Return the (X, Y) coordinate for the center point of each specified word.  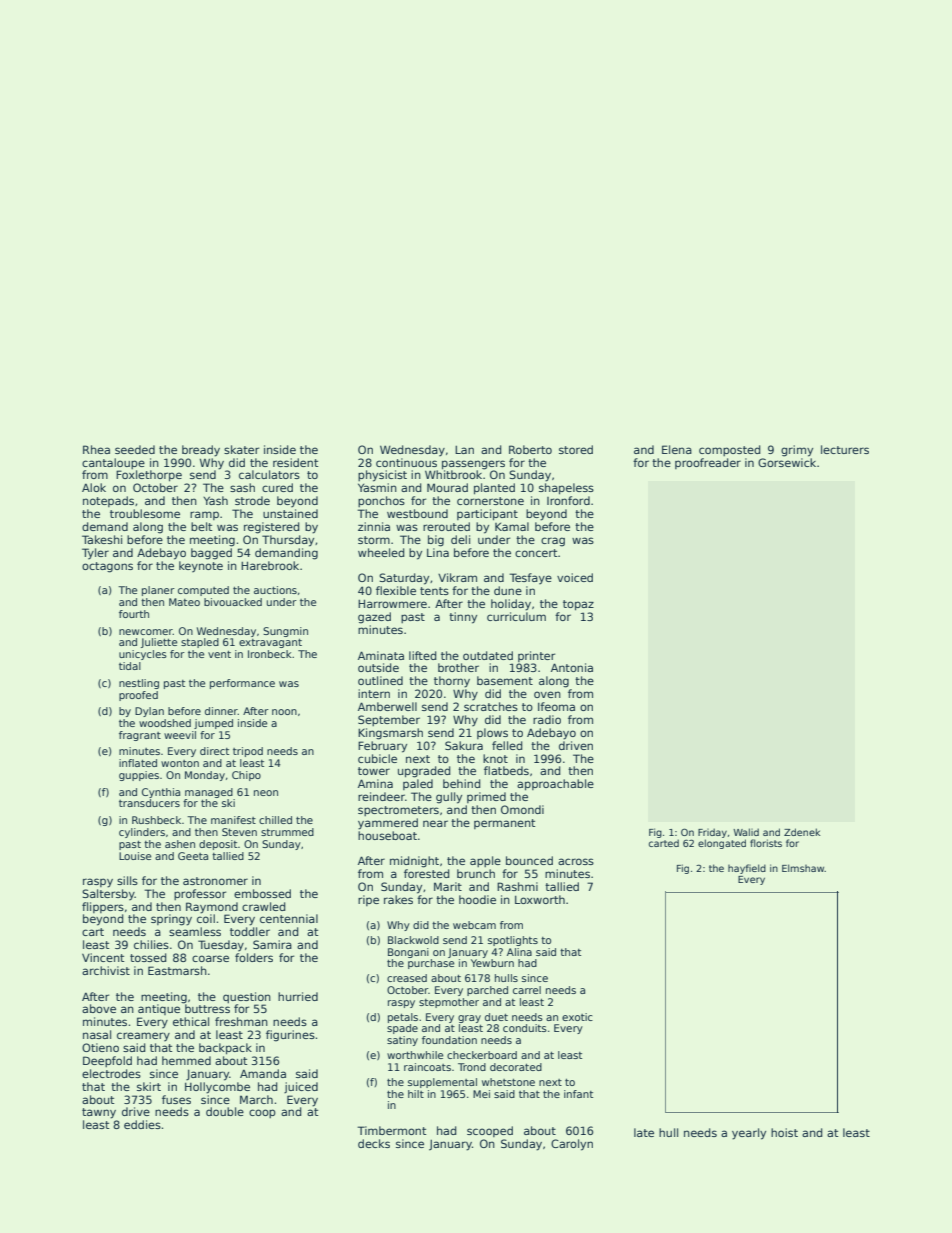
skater (241, 449)
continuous (406, 462)
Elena (677, 449)
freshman (241, 1021)
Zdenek (802, 832)
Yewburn (492, 963)
